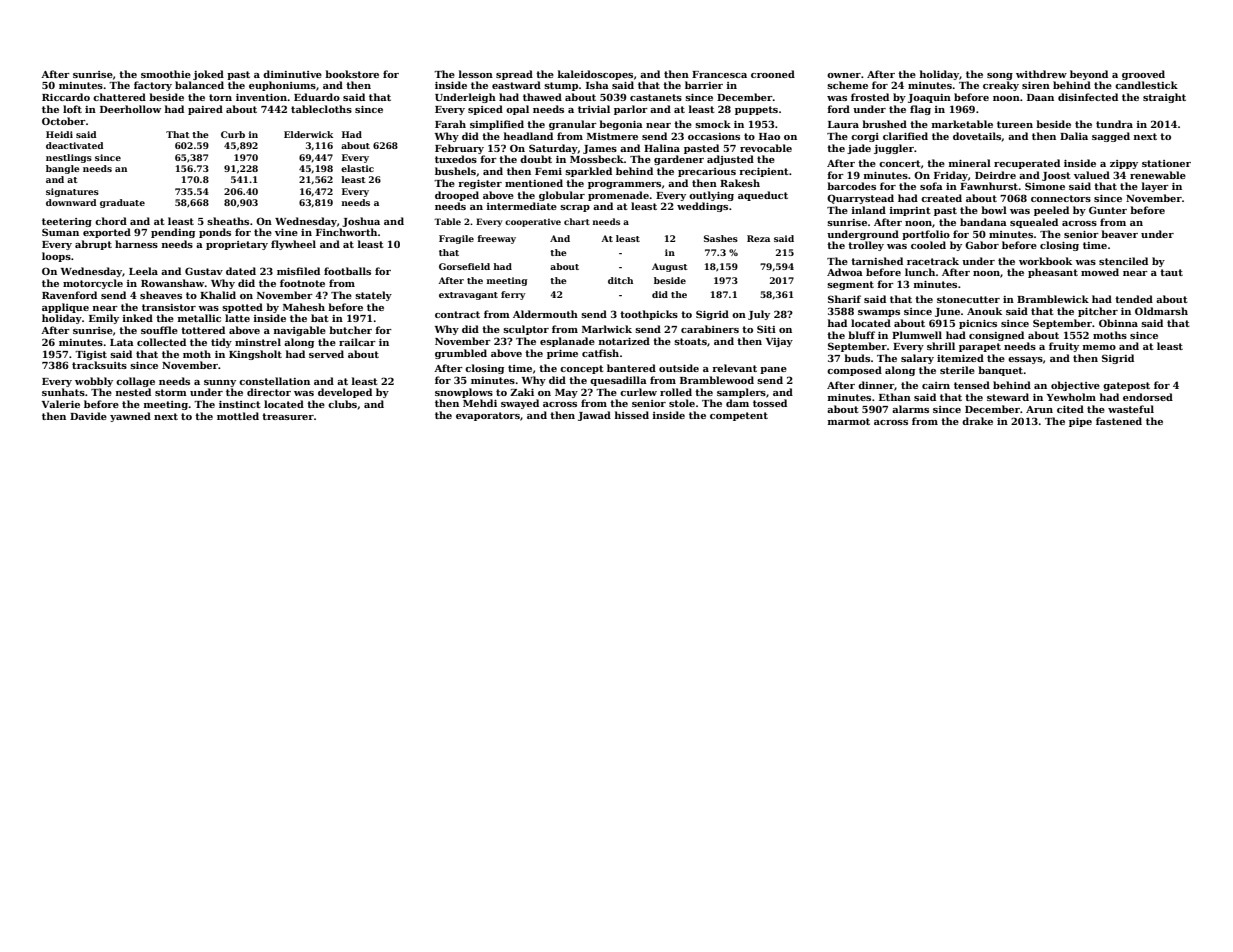 This image has height=952, width=1233. I want to click on thawed, so click(542, 97).
